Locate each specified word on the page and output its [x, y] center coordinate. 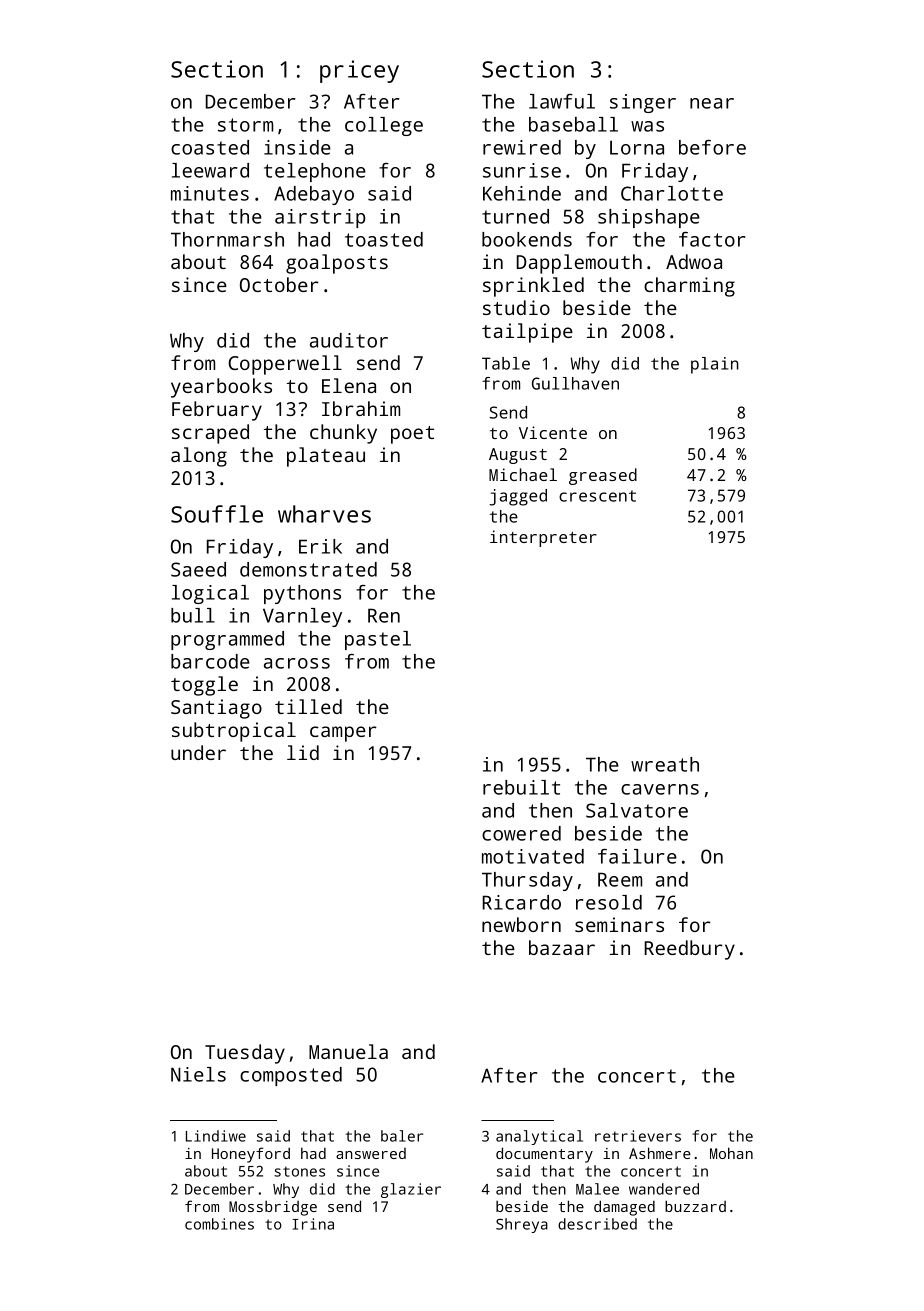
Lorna [637, 148]
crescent [597, 496]
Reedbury [689, 950]
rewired [522, 147]
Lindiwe [216, 1136]
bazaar [562, 947]
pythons [302, 594]
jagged [518, 497]
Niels [198, 1074]
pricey [359, 71]
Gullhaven [575, 383]
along [199, 457]
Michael [523, 474]
